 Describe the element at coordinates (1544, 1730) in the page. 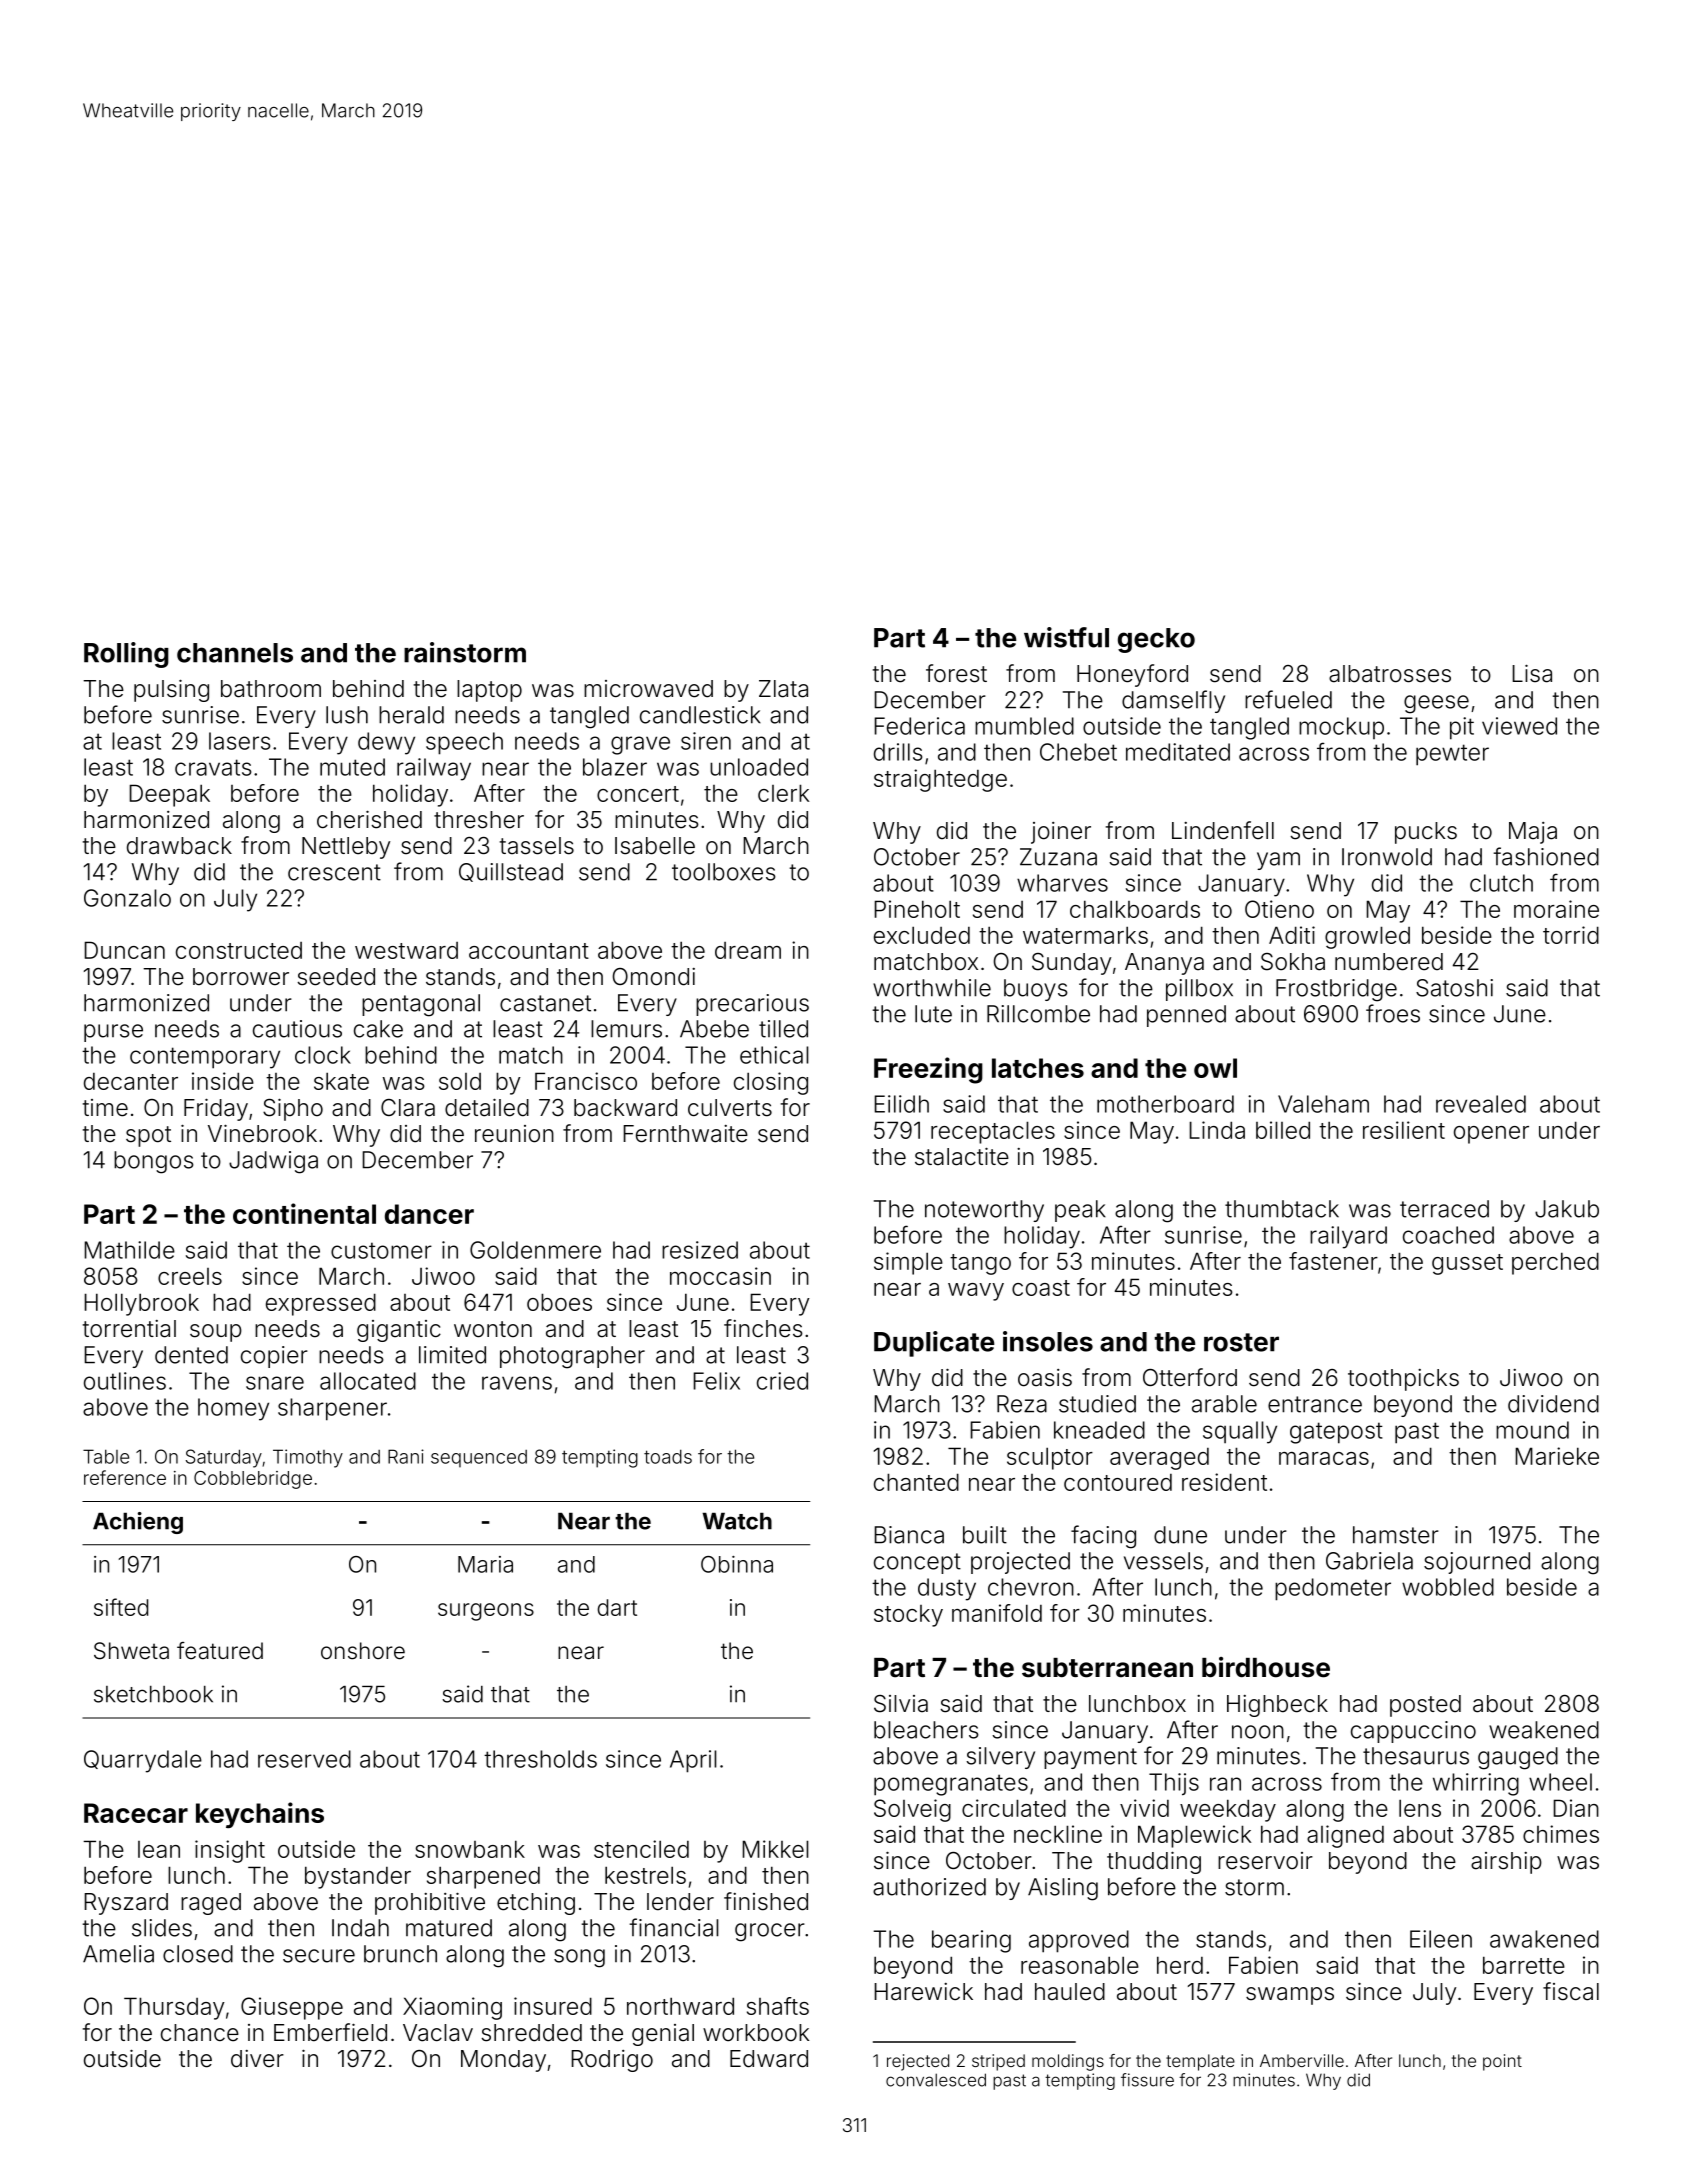

I see `weakened` at that location.
